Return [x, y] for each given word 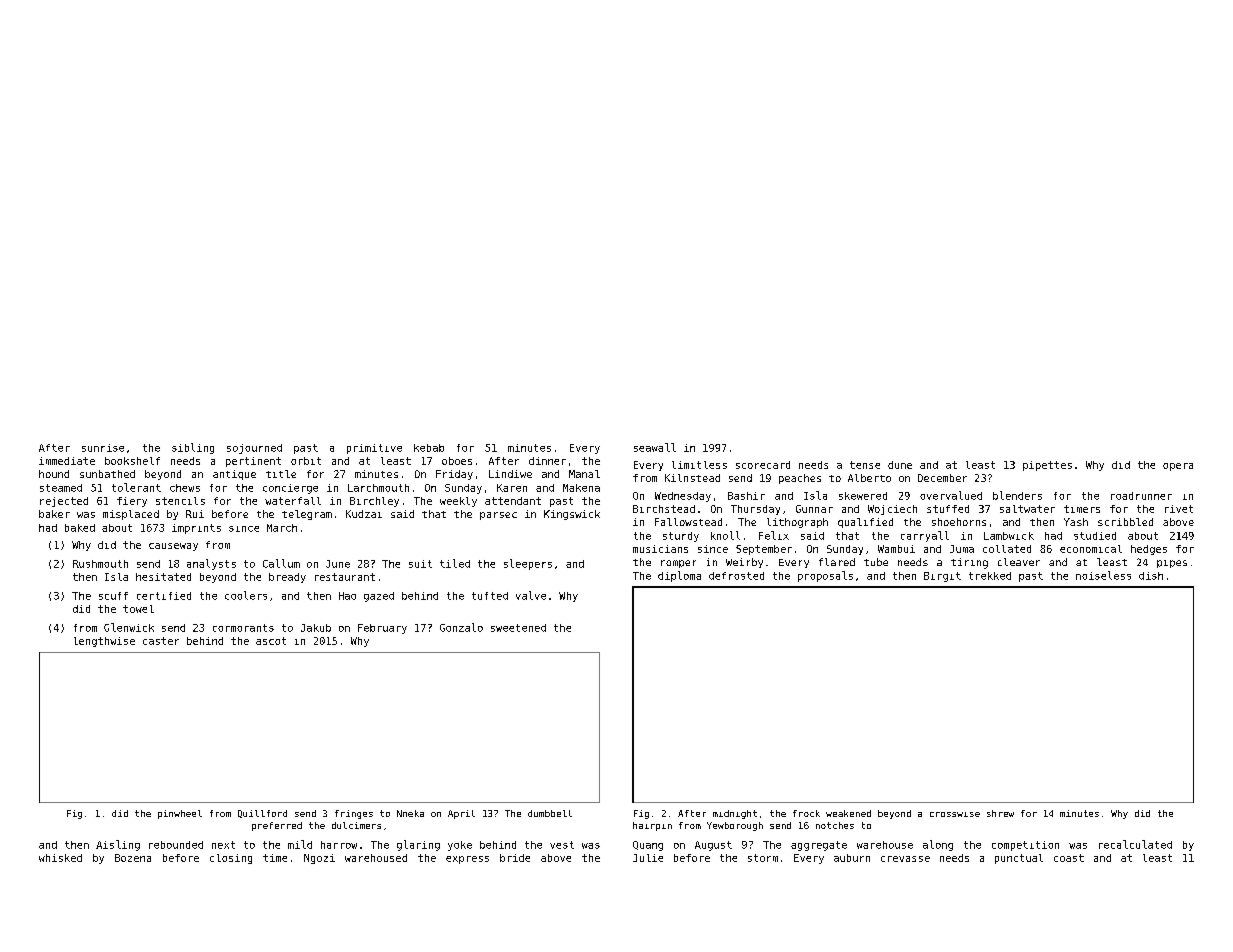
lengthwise [104, 642]
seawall [655, 447]
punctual [1019, 859]
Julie [648, 858]
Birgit [942, 577]
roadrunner [1141, 496]
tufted [490, 596]
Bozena [133, 858]
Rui [195, 514]
